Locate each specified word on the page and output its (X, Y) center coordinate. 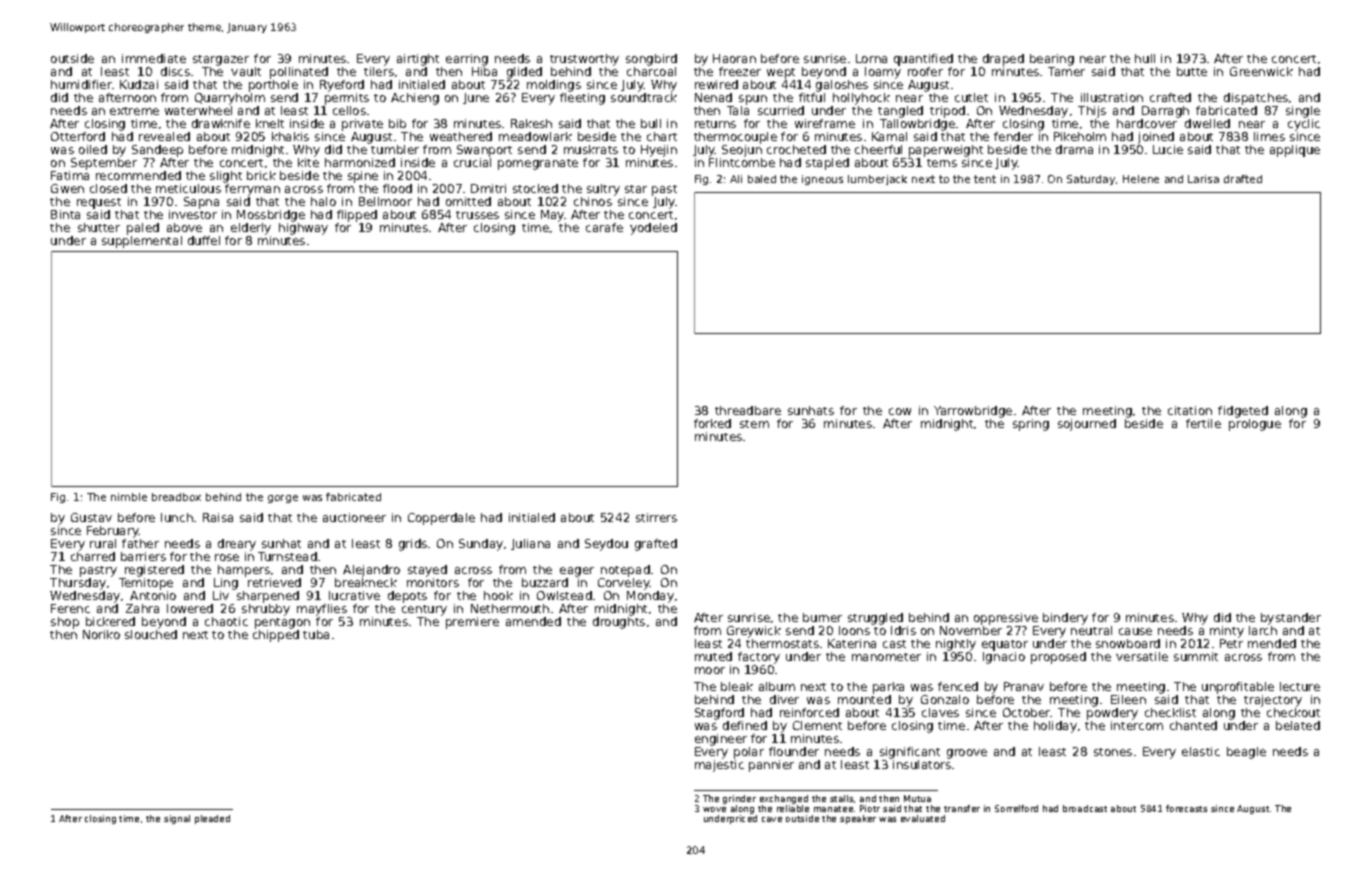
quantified (923, 60)
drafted (1243, 179)
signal (177, 819)
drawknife (221, 123)
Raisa (218, 517)
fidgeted (1243, 412)
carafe (604, 227)
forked (712, 423)
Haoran (734, 58)
